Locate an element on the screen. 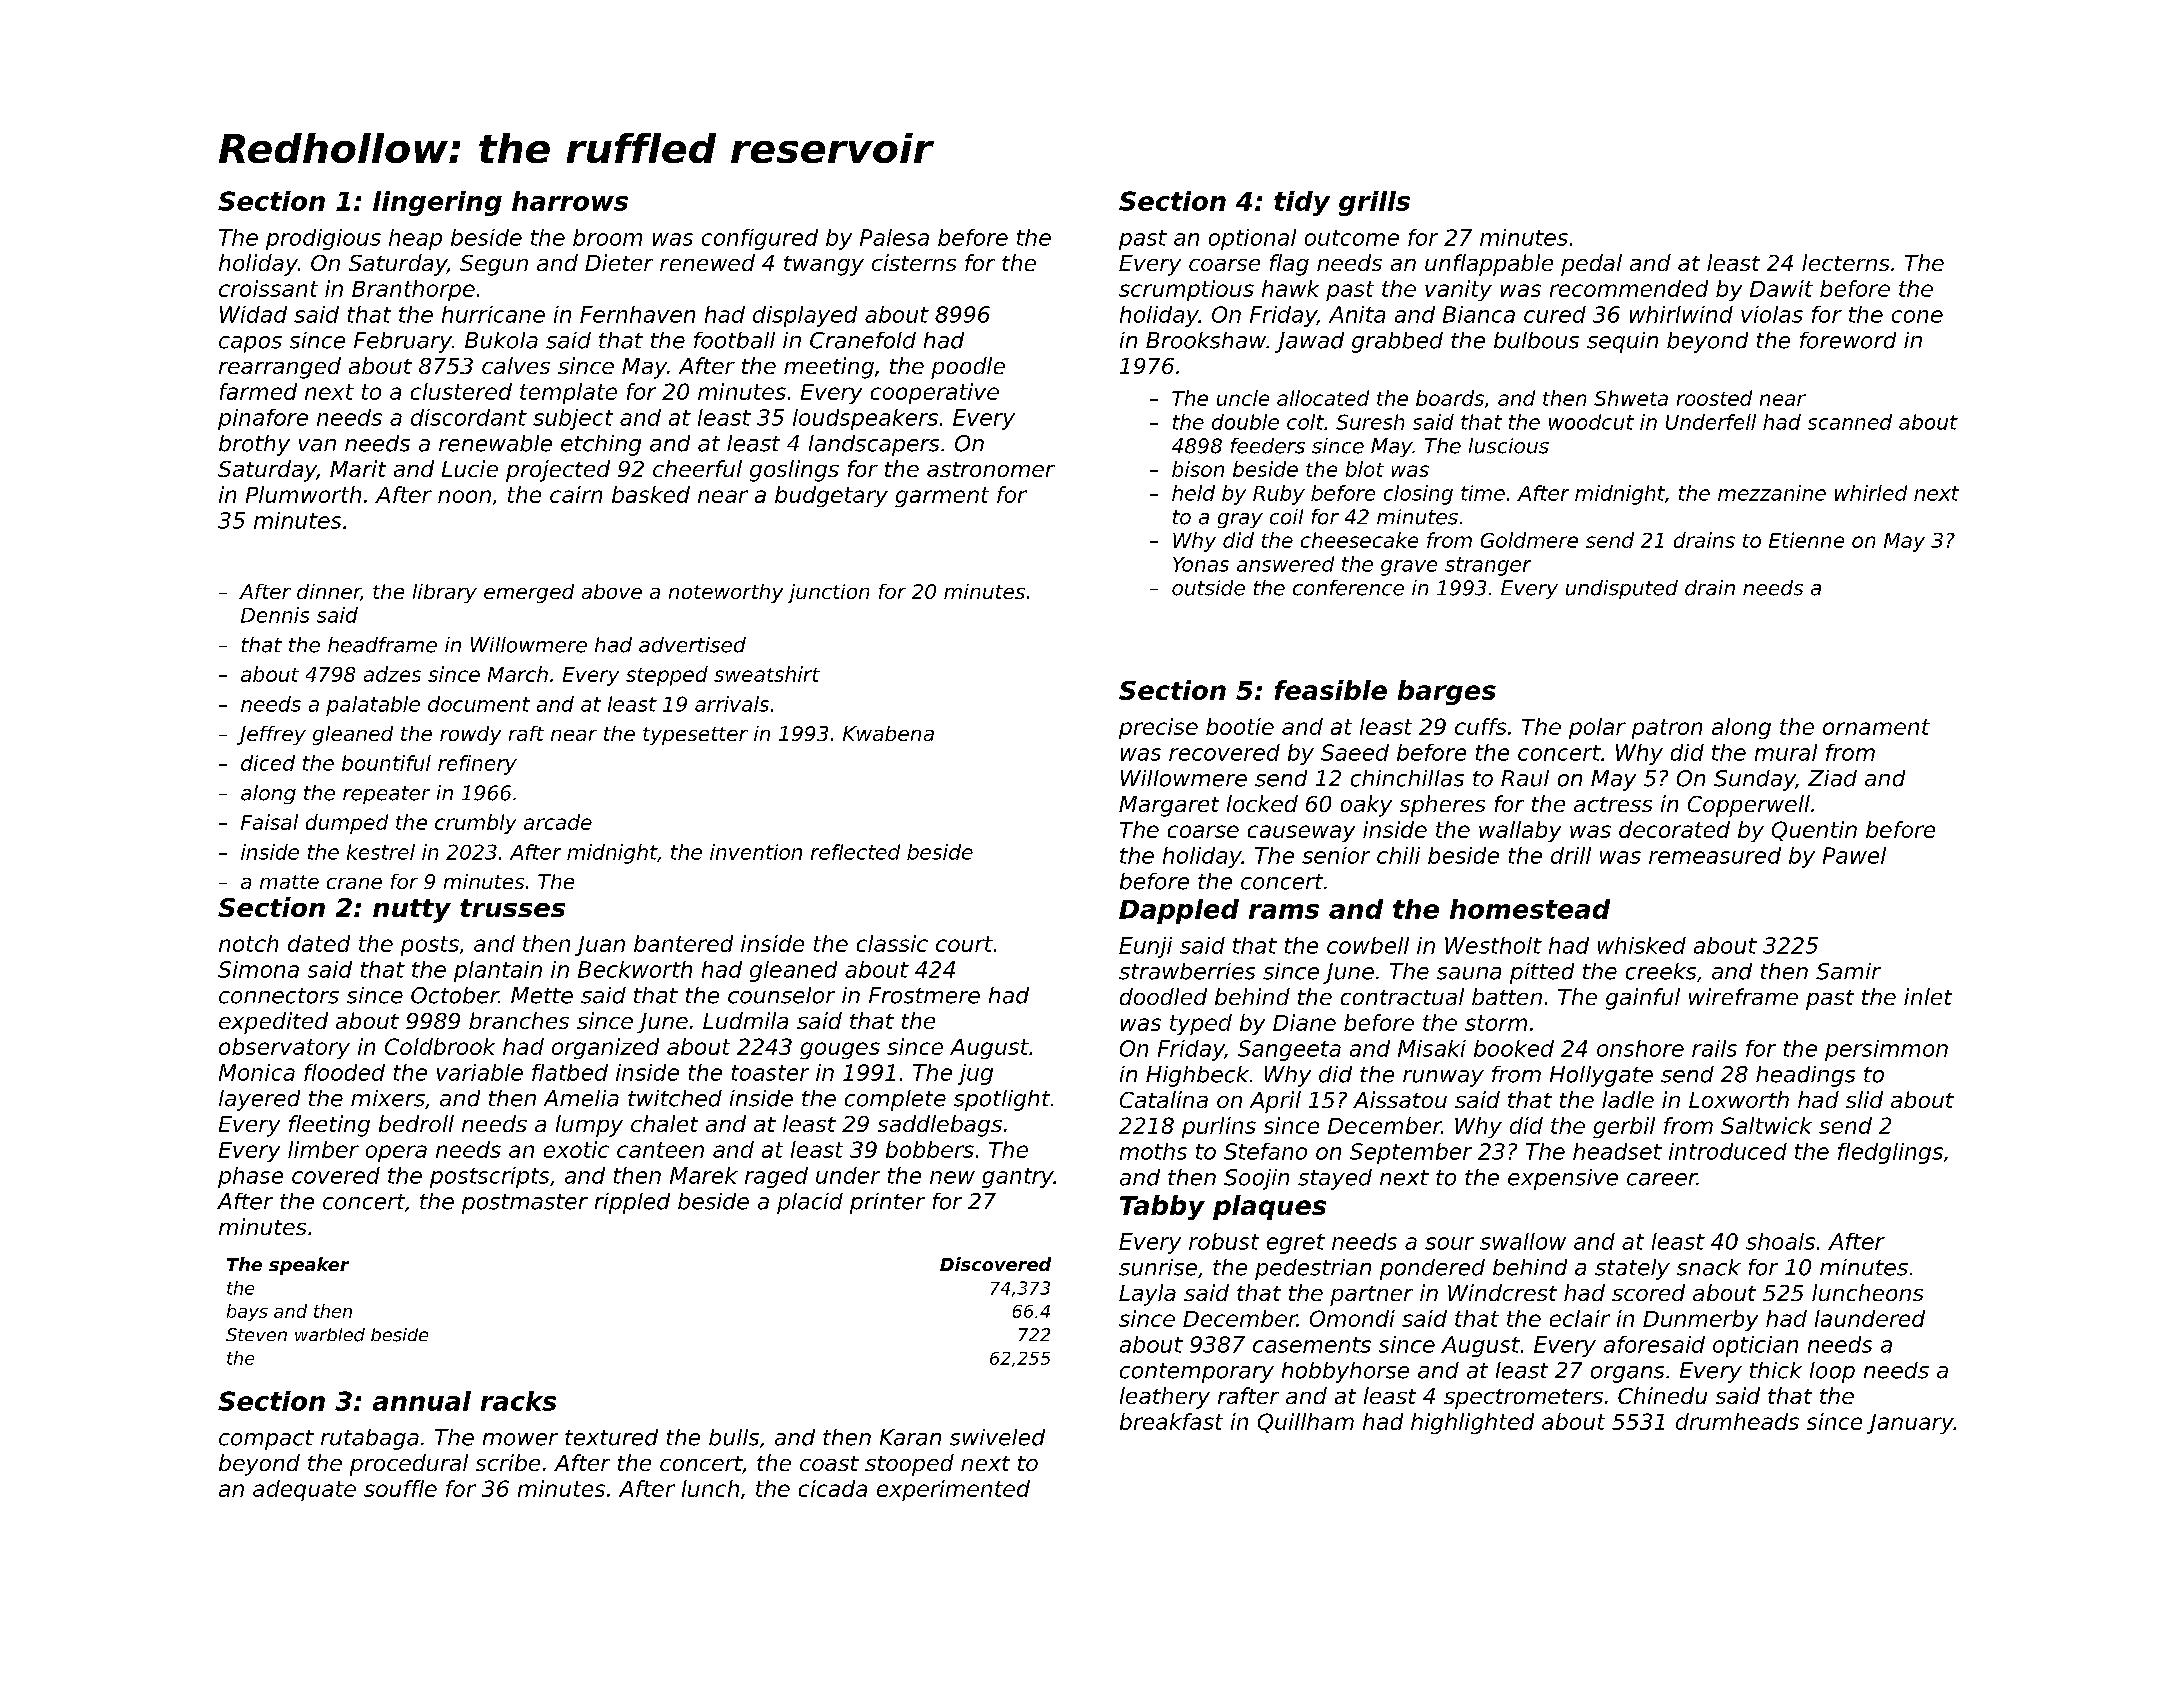 The image size is (2178, 1683). adequate is located at coordinates (304, 1490).
